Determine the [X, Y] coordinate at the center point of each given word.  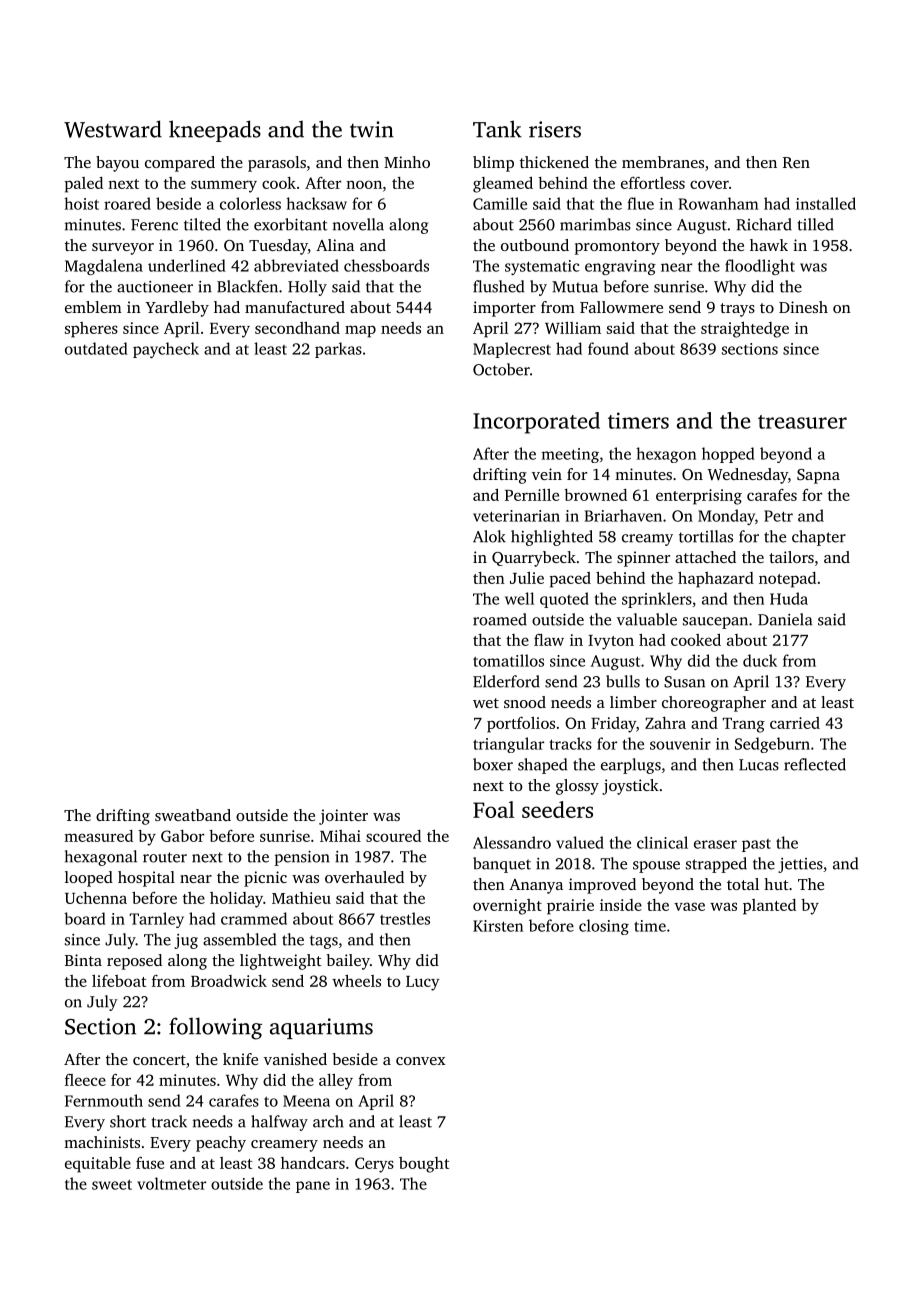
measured [98, 836]
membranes [663, 162]
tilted [202, 224]
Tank [497, 129]
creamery [284, 1146]
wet [486, 703]
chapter [819, 538]
